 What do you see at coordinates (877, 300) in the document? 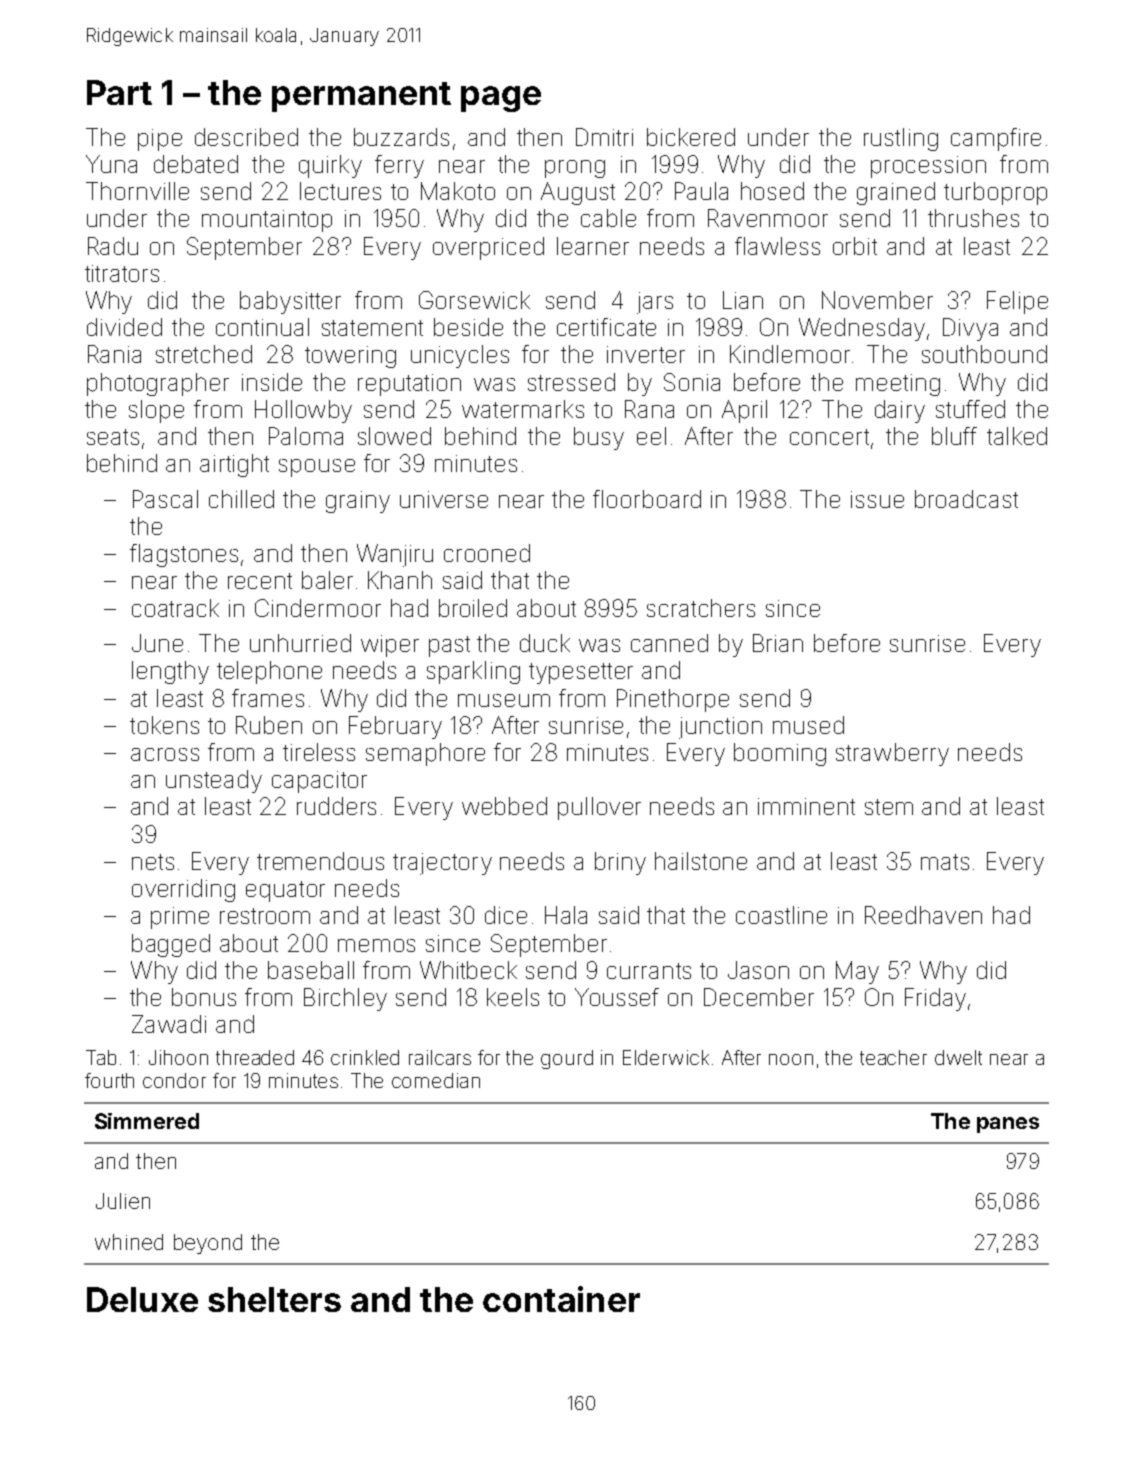
I see `November` at bounding box center [877, 300].
